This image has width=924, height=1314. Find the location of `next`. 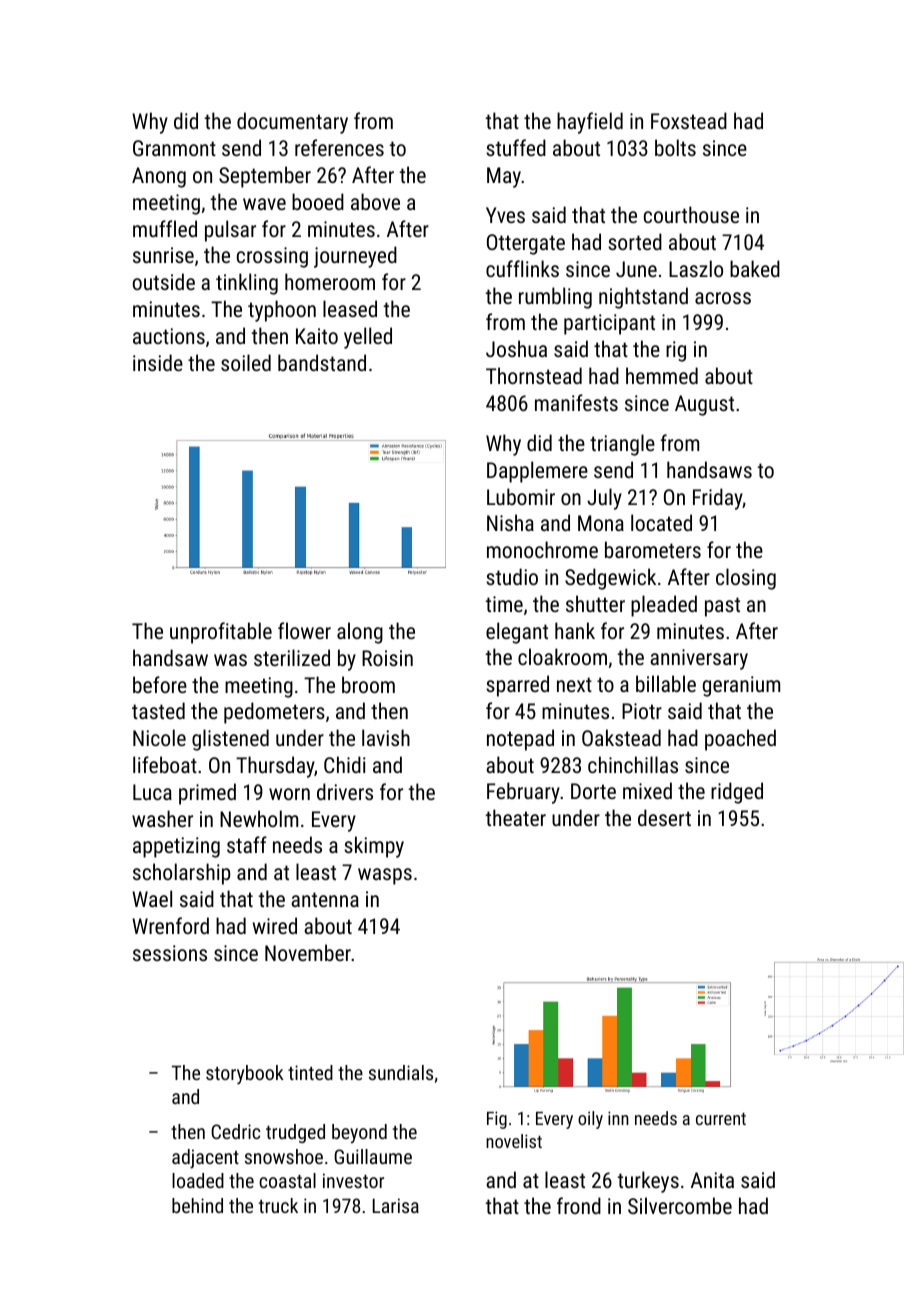

next is located at coordinates (574, 684).
